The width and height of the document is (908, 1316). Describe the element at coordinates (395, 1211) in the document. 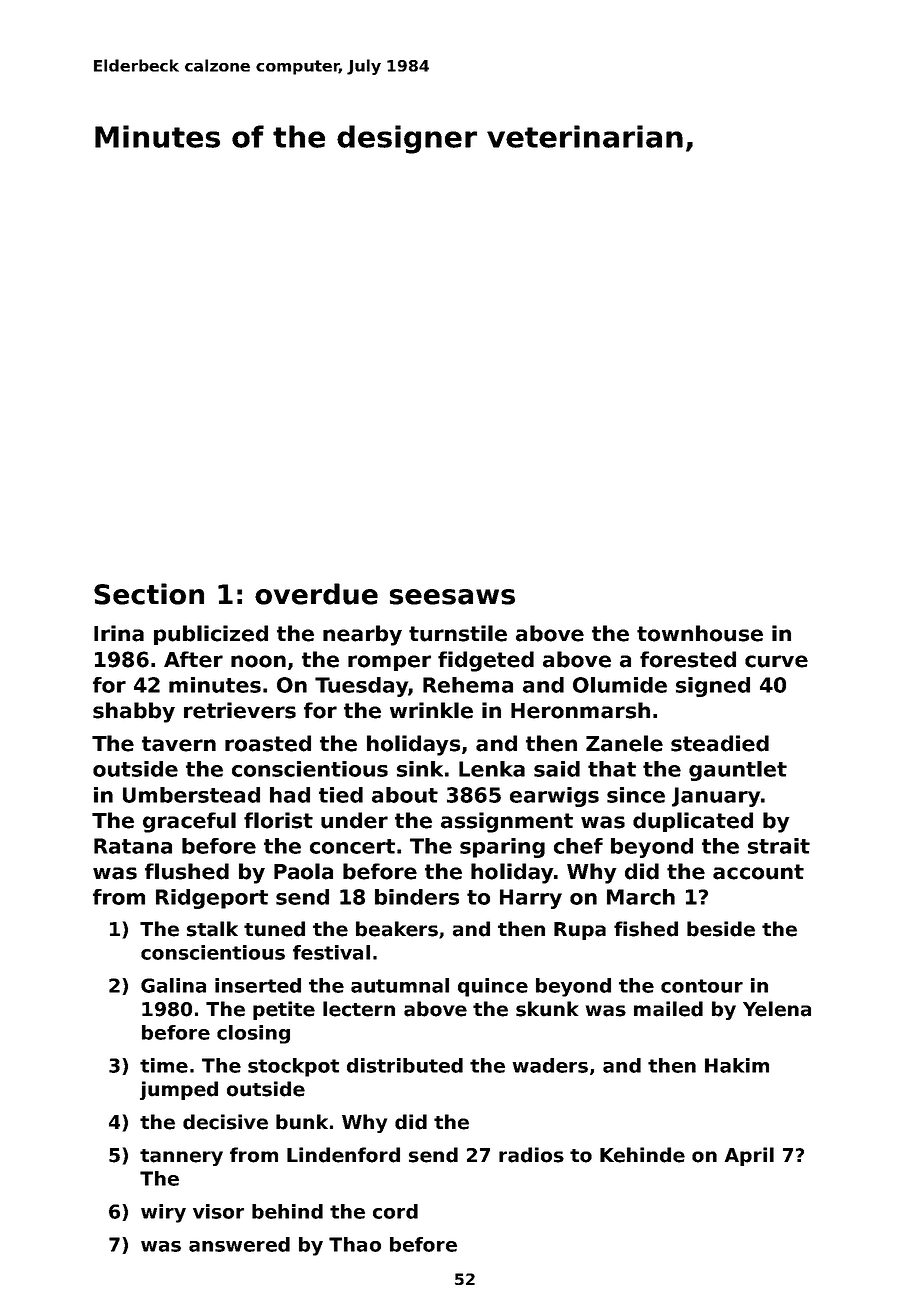

I see `cord` at that location.
